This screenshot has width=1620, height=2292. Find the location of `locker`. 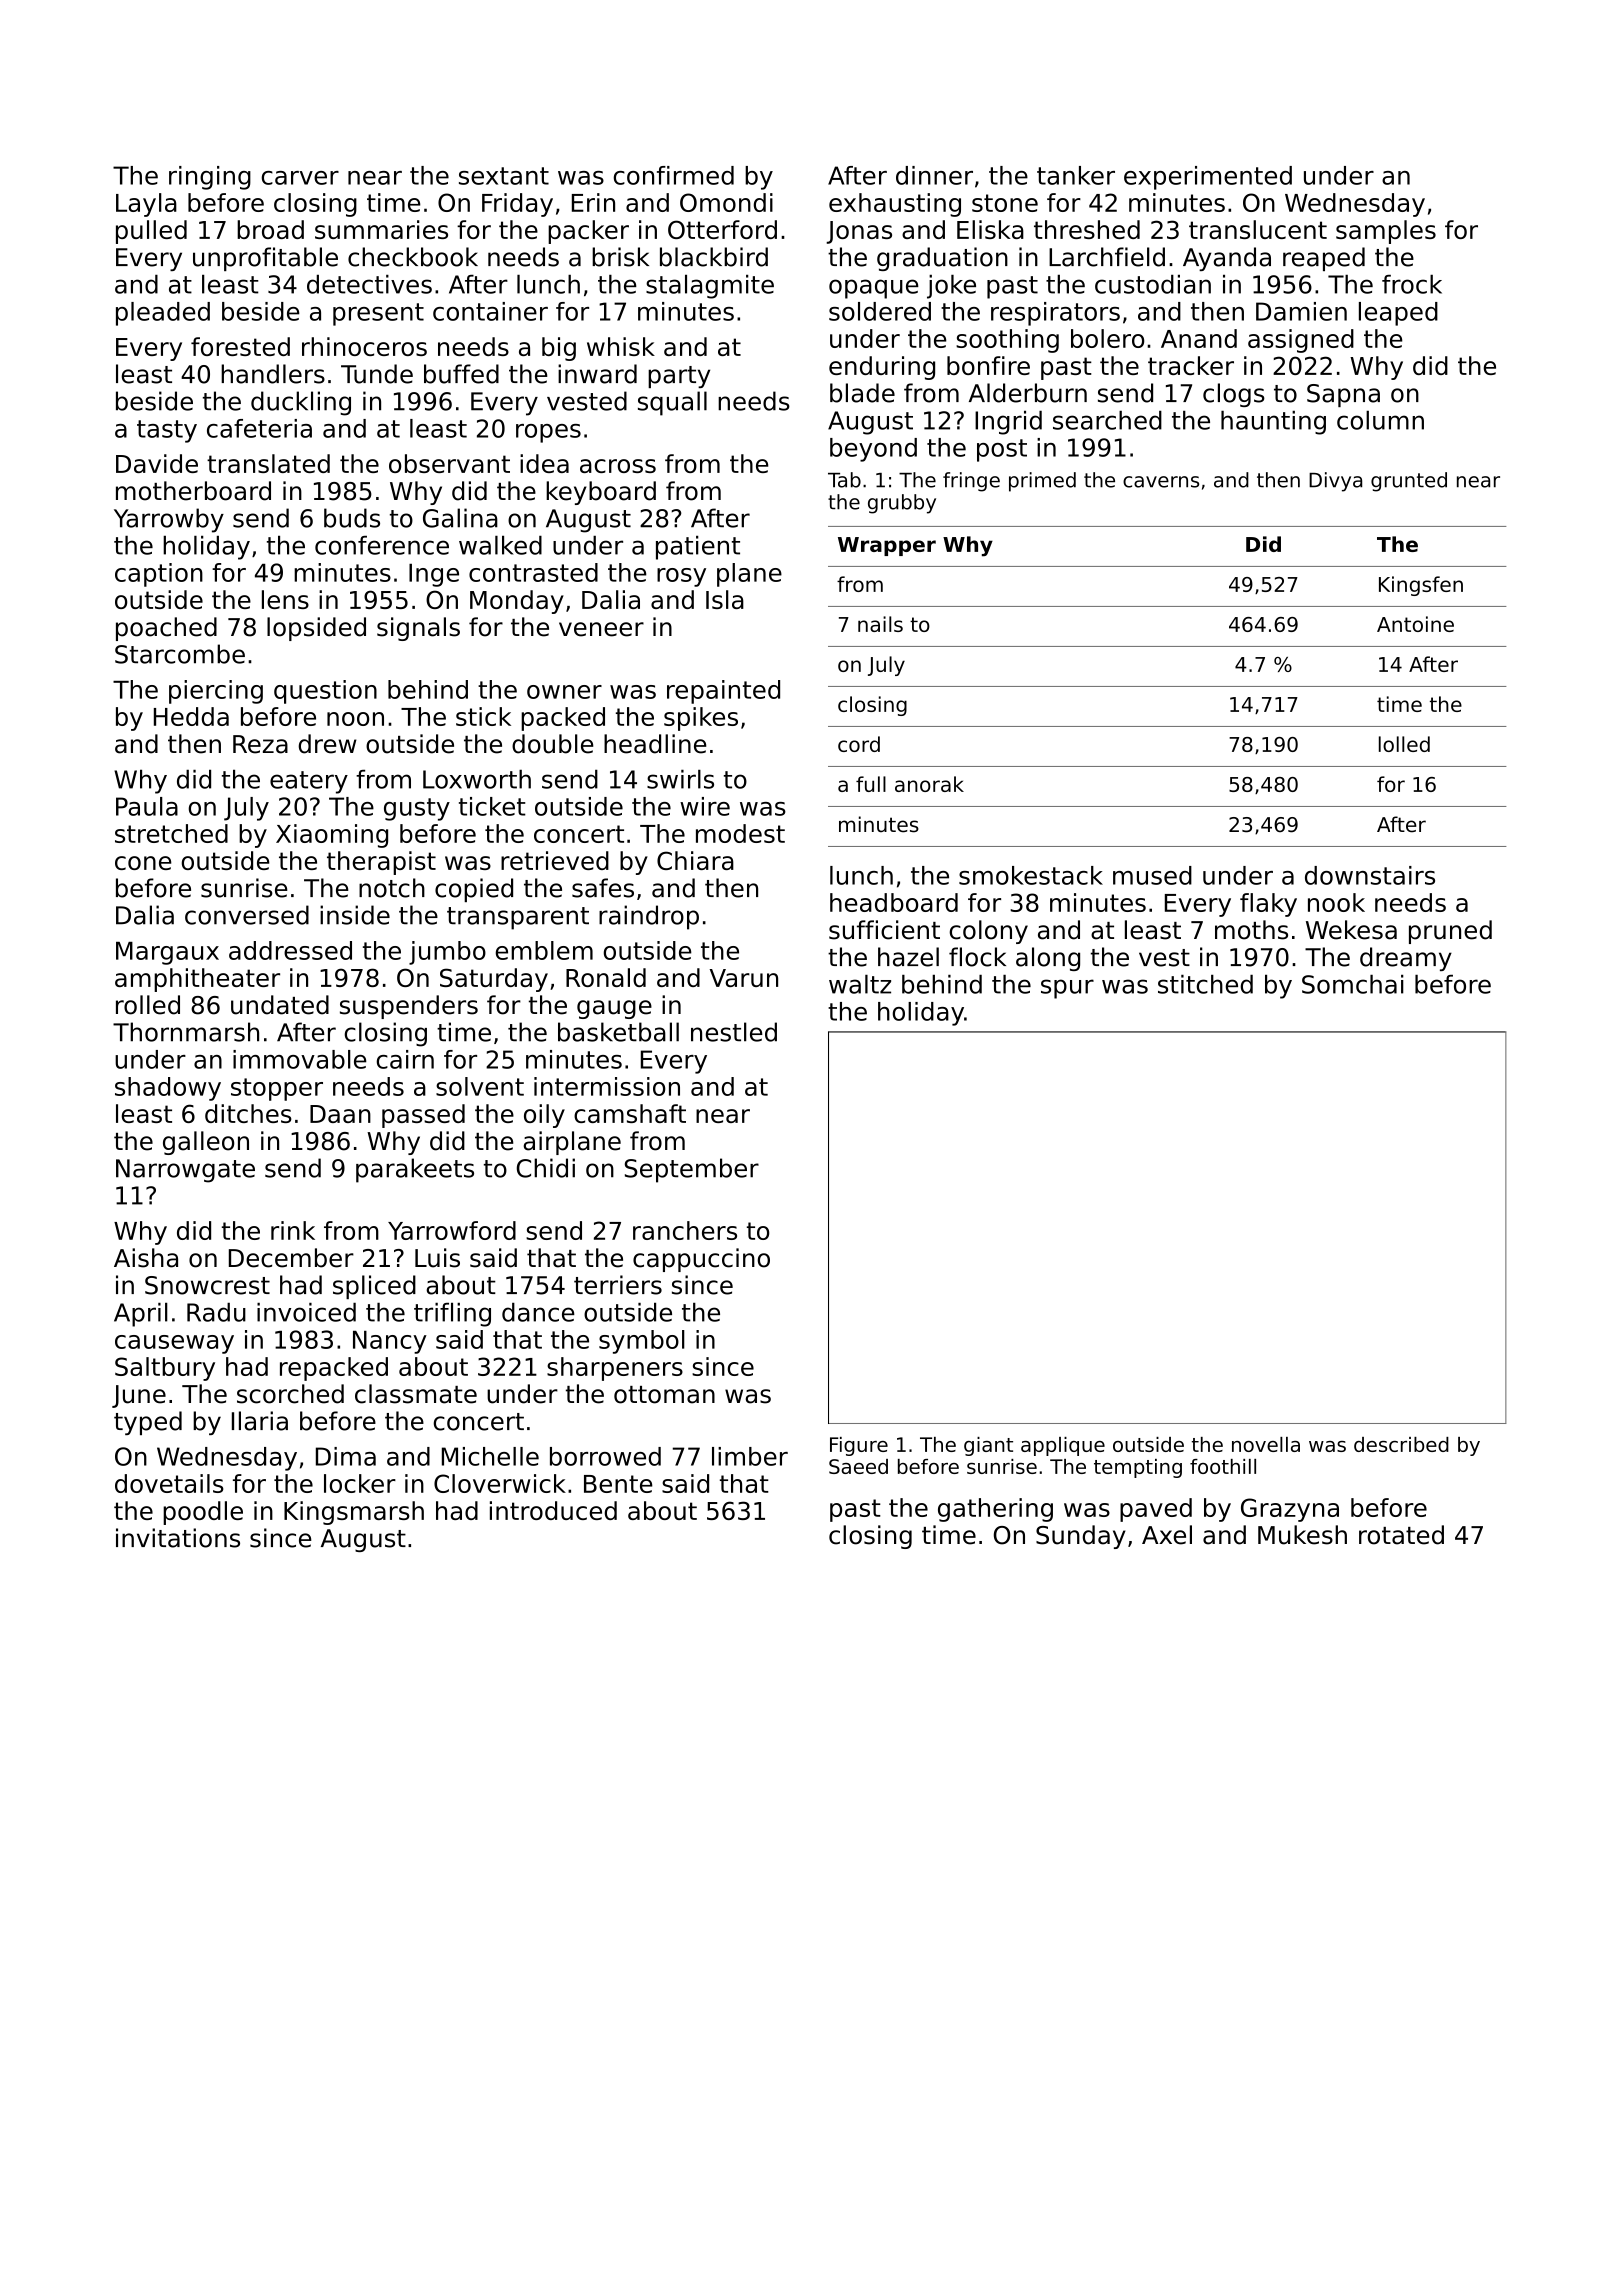

locker is located at coordinates (360, 1483).
